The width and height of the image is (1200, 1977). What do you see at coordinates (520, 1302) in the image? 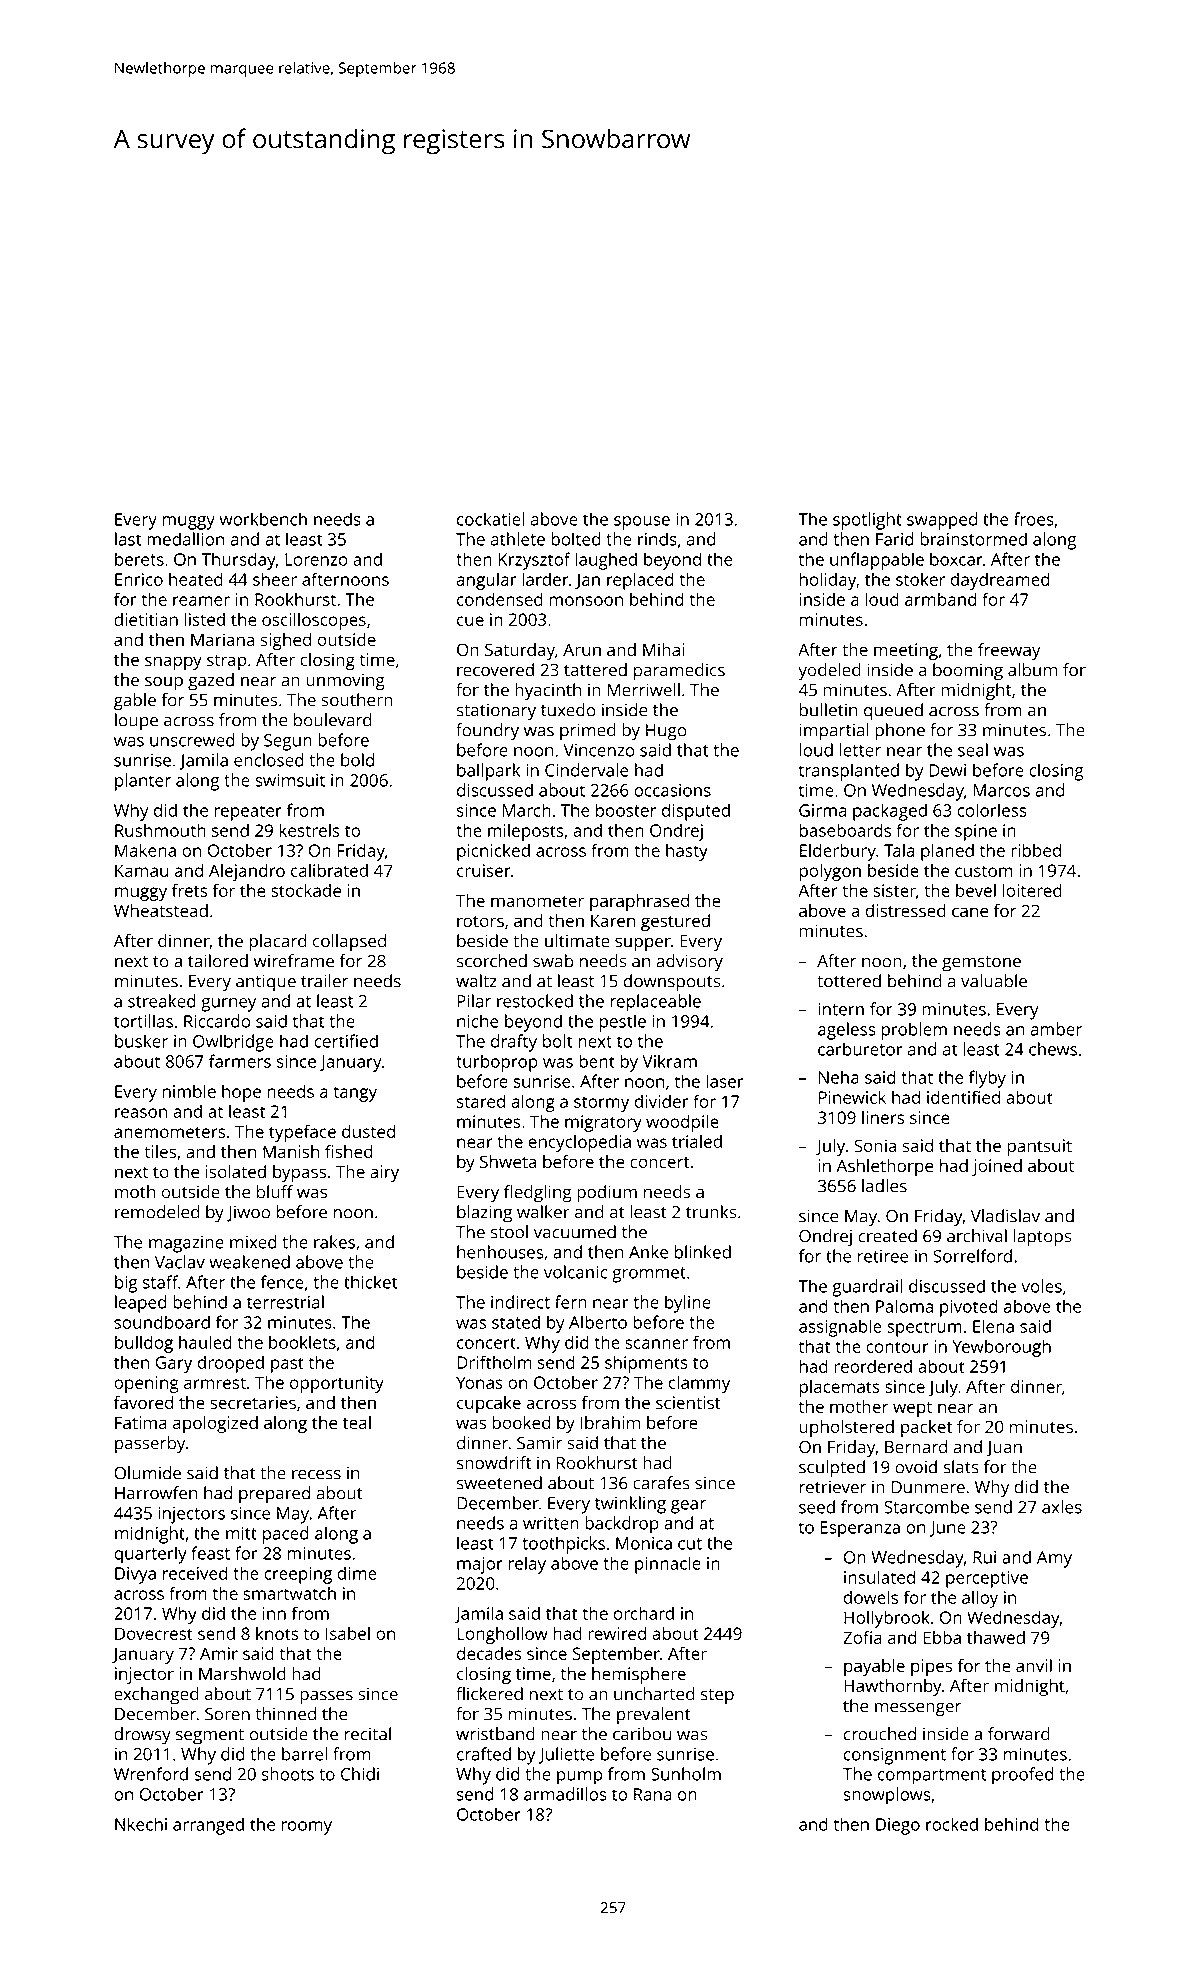
I see `indirect` at bounding box center [520, 1302].
